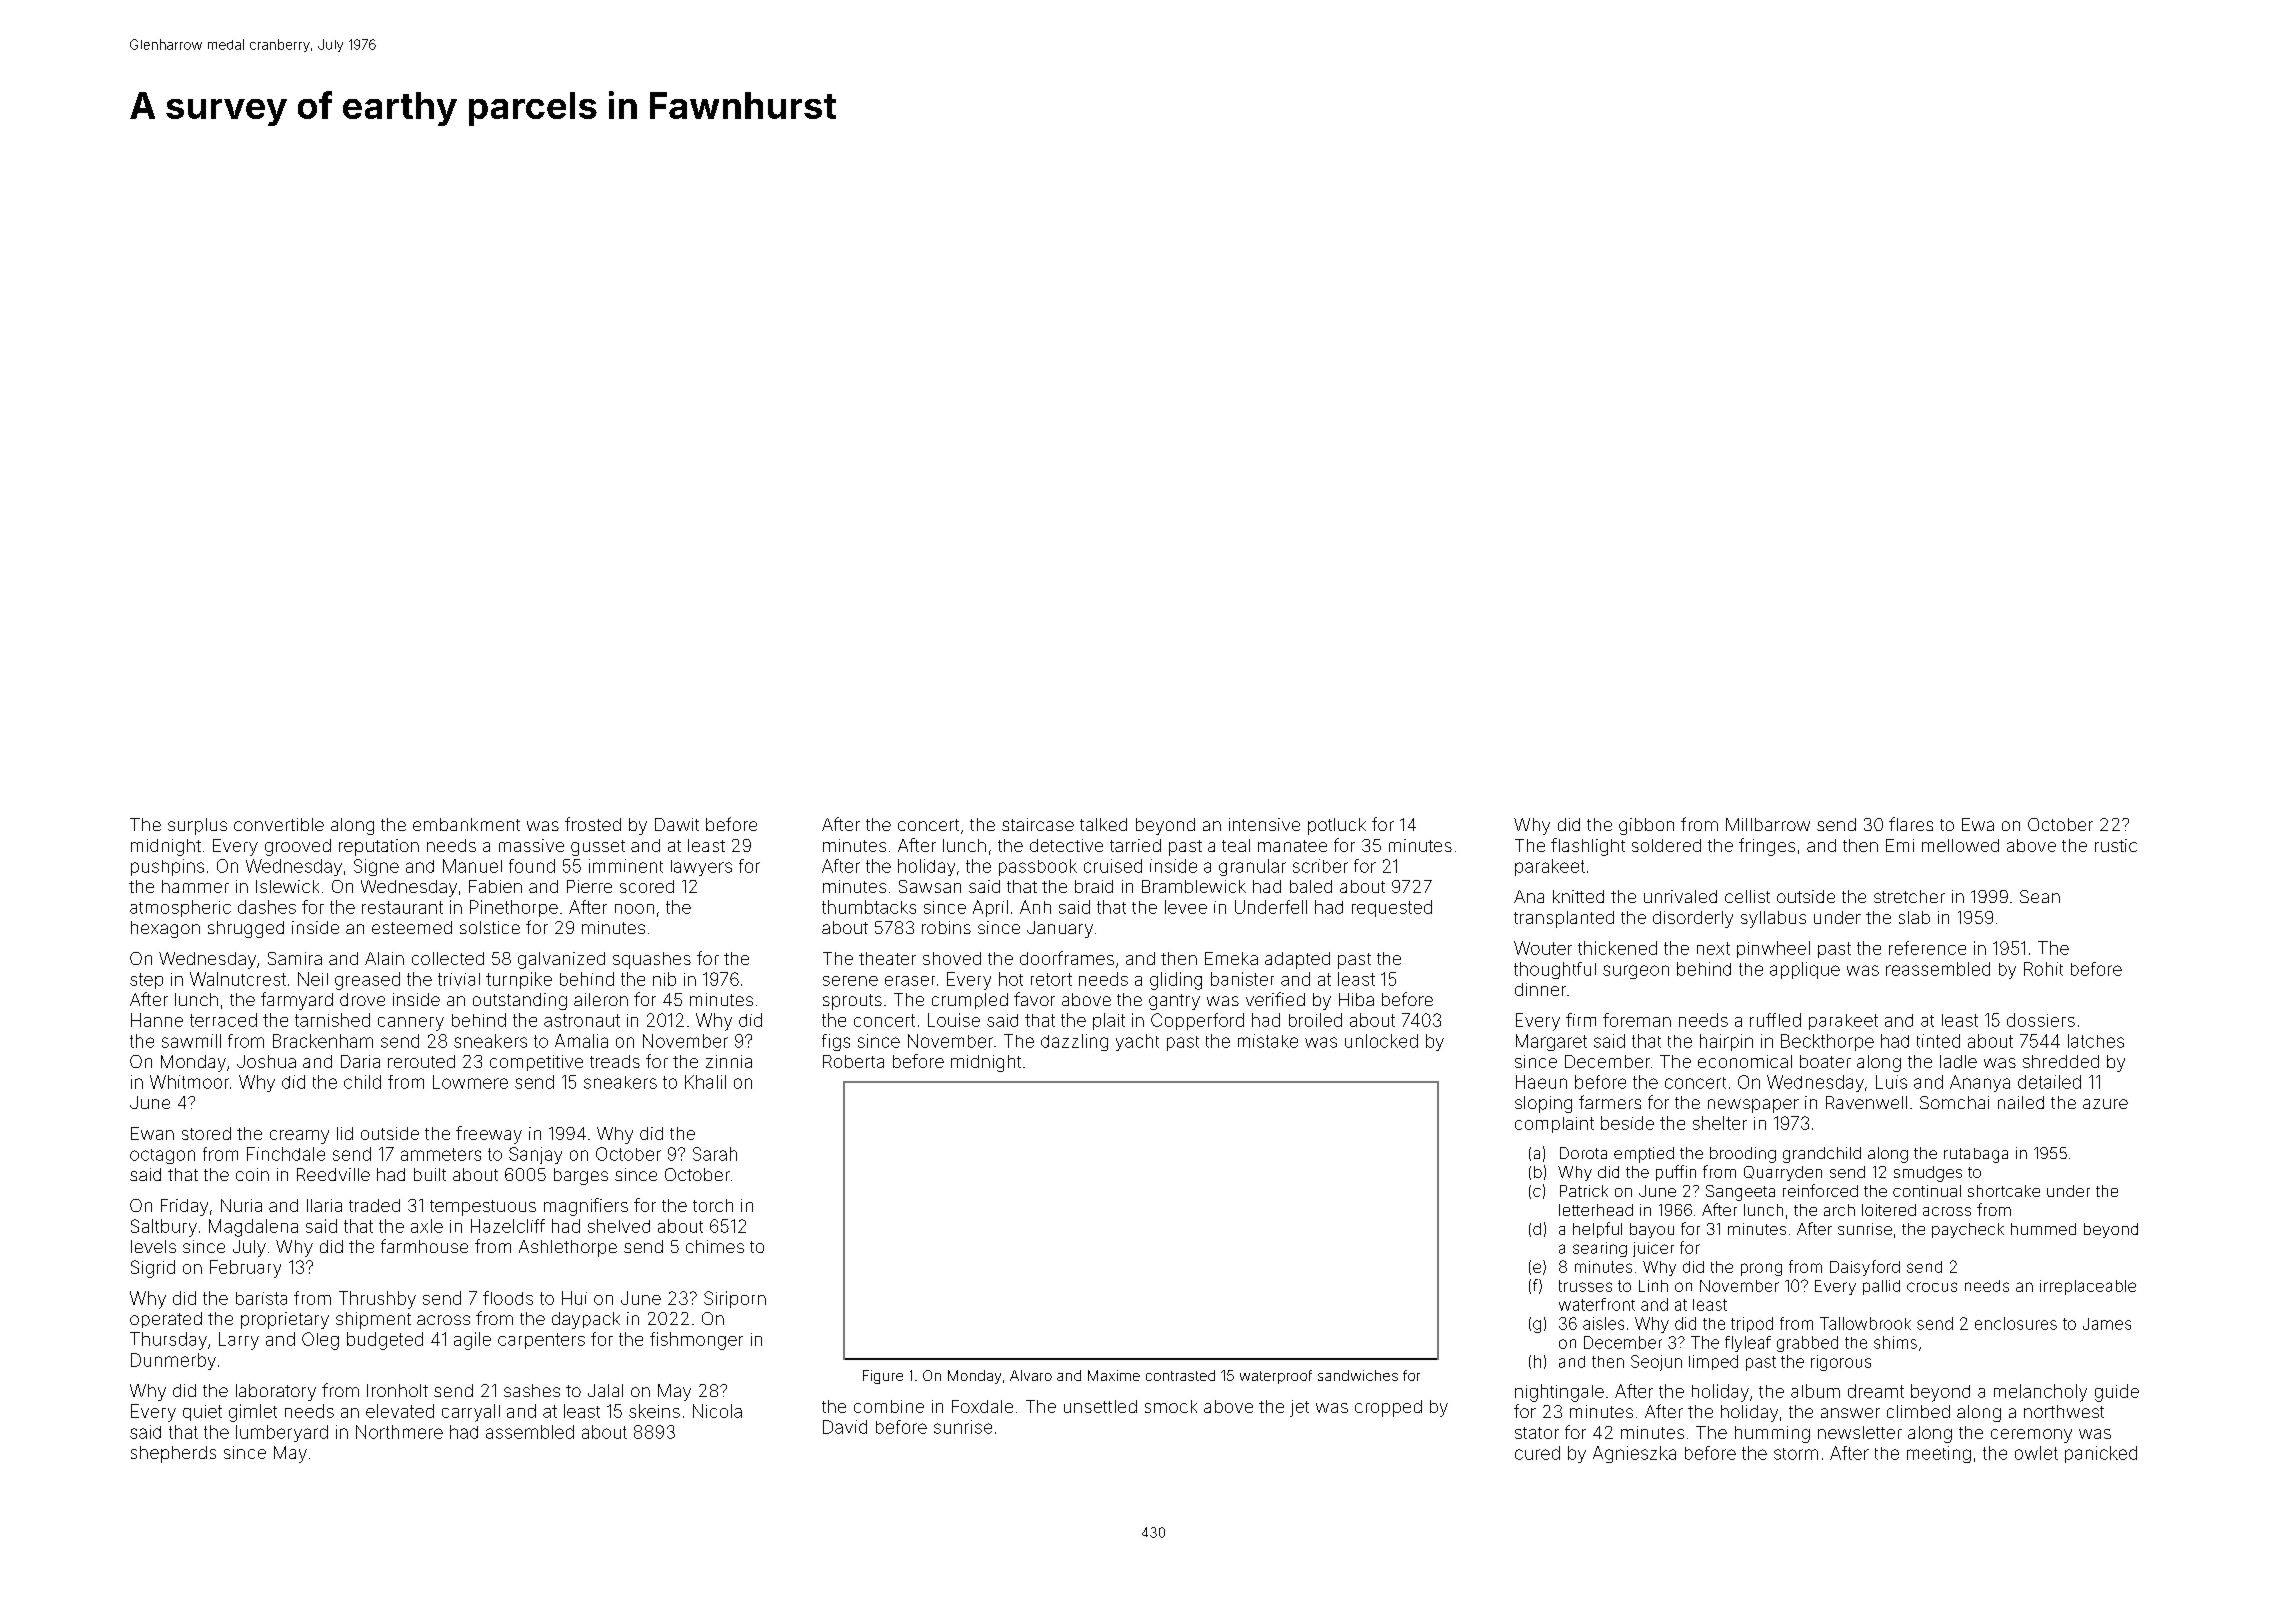 The width and height of the document is (2282, 1614). Describe the element at coordinates (581, 1176) in the document. I see `barges` at that location.
